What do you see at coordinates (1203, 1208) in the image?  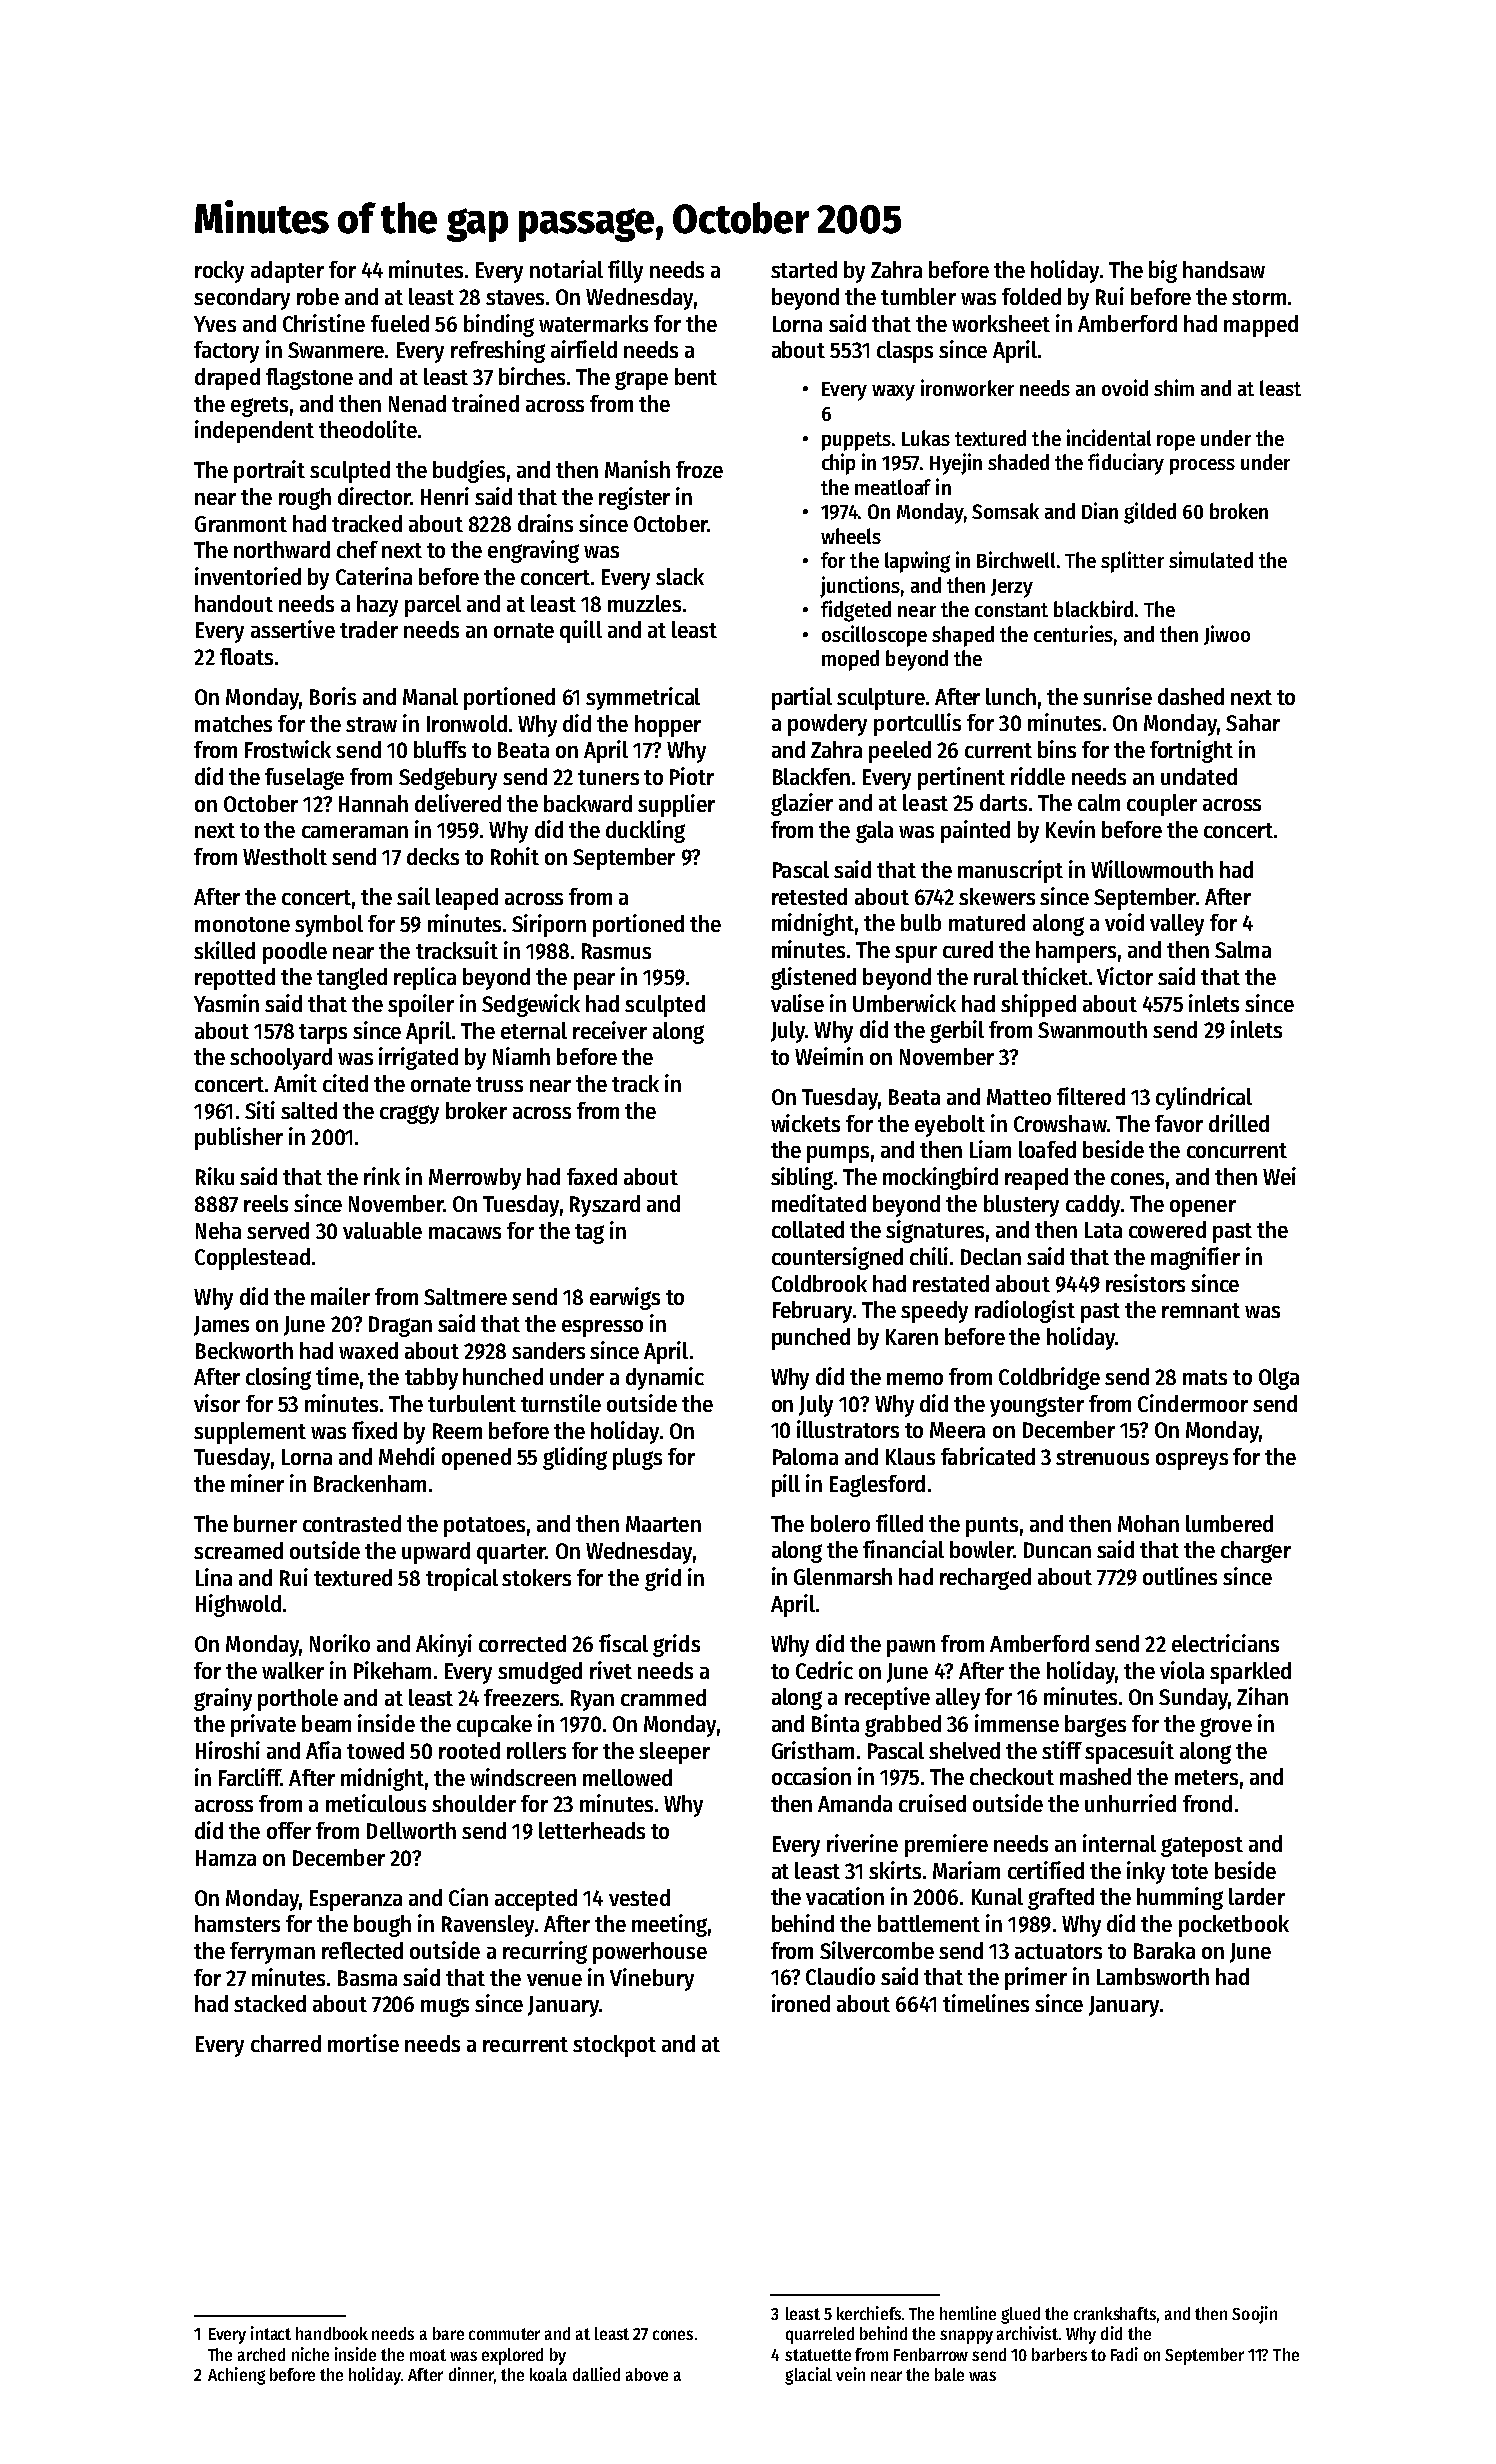 I see `opener` at bounding box center [1203, 1208].
